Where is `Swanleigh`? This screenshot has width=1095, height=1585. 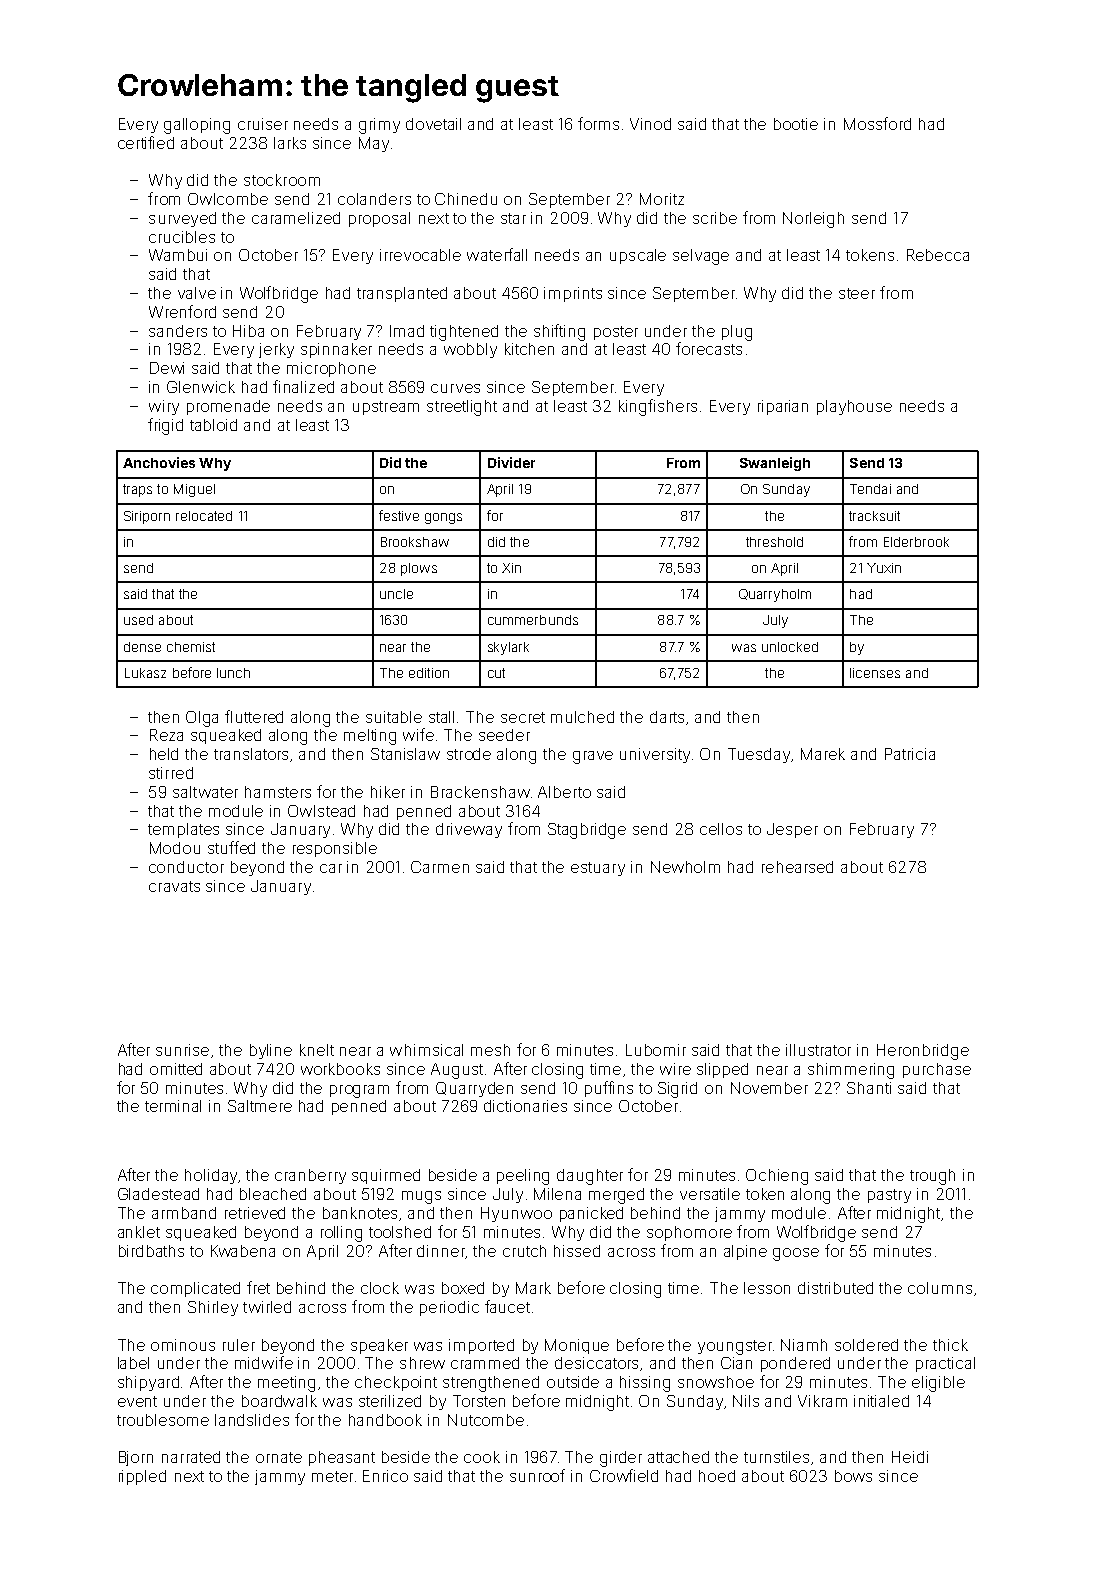
Swanleigh is located at coordinates (775, 464).
